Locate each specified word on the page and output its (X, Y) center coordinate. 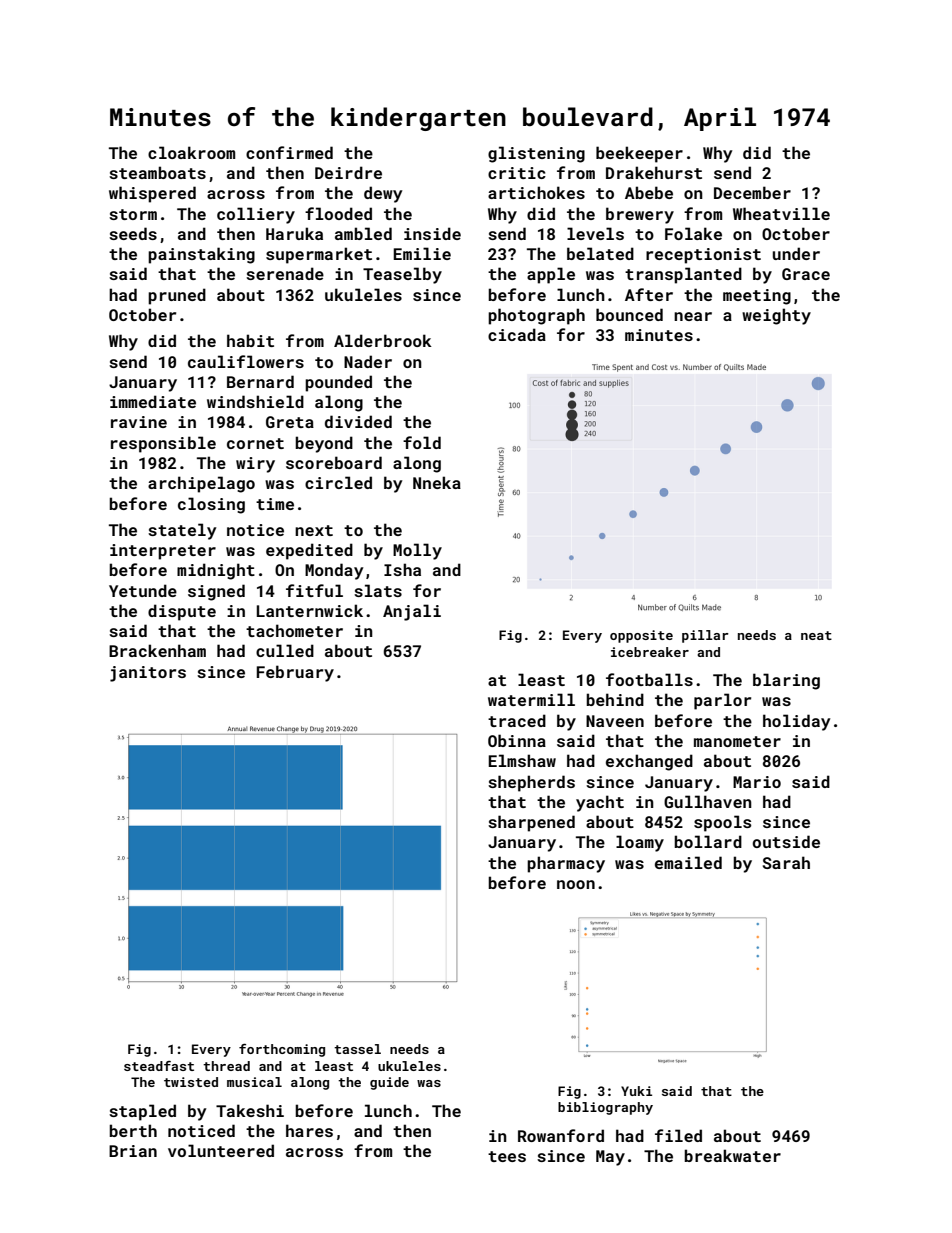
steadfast (159, 1066)
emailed (688, 862)
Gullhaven (708, 801)
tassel (357, 1049)
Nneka (437, 482)
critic (517, 173)
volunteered (221, 1150)
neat (816, 635)
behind (615, 699)
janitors (148, 674)
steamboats (157, 172)
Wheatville (781, 213)
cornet (255, 443)
